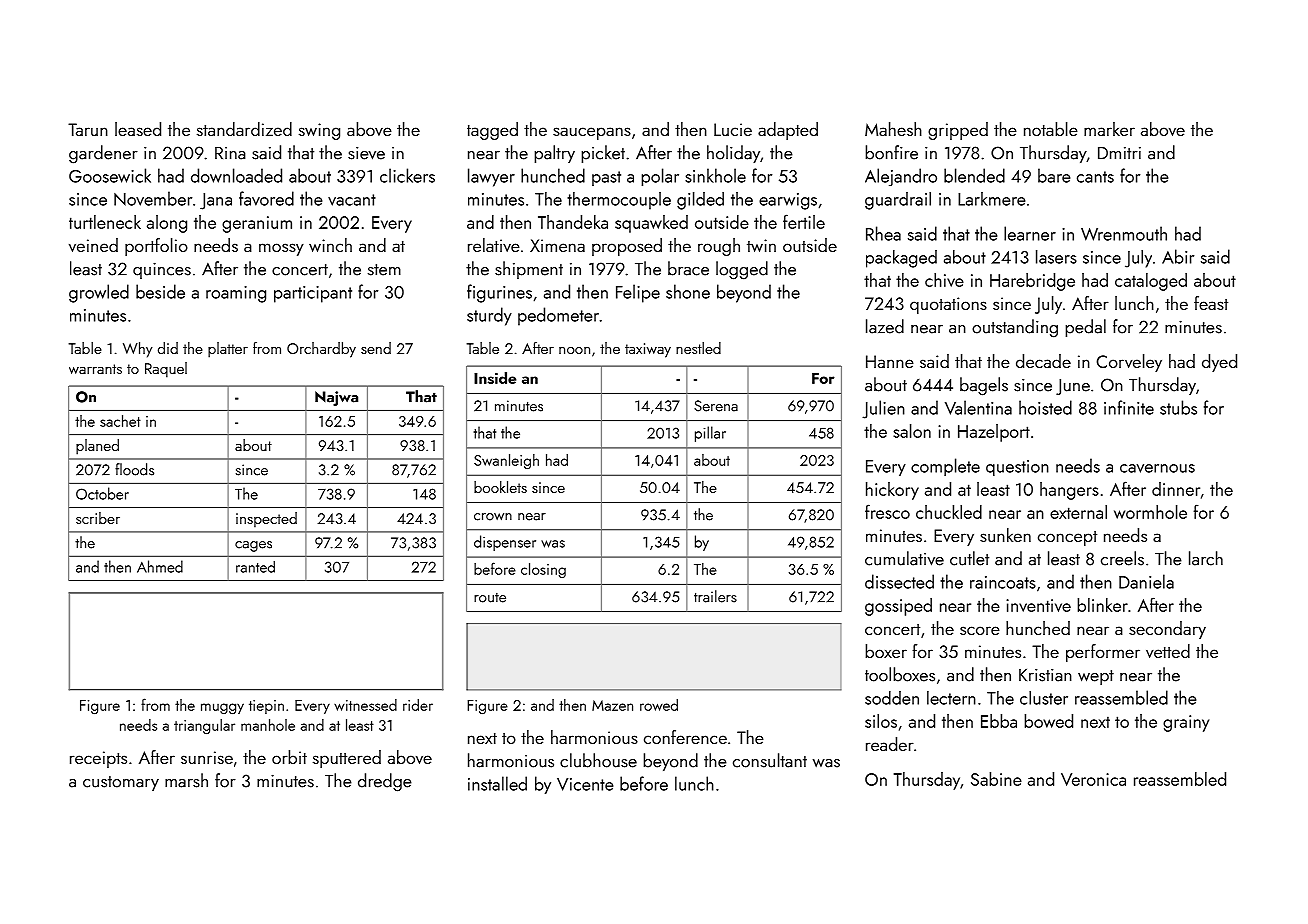  Describe the element at coordinates (121, 783) in the screenshot. I see `customary` at that location.
